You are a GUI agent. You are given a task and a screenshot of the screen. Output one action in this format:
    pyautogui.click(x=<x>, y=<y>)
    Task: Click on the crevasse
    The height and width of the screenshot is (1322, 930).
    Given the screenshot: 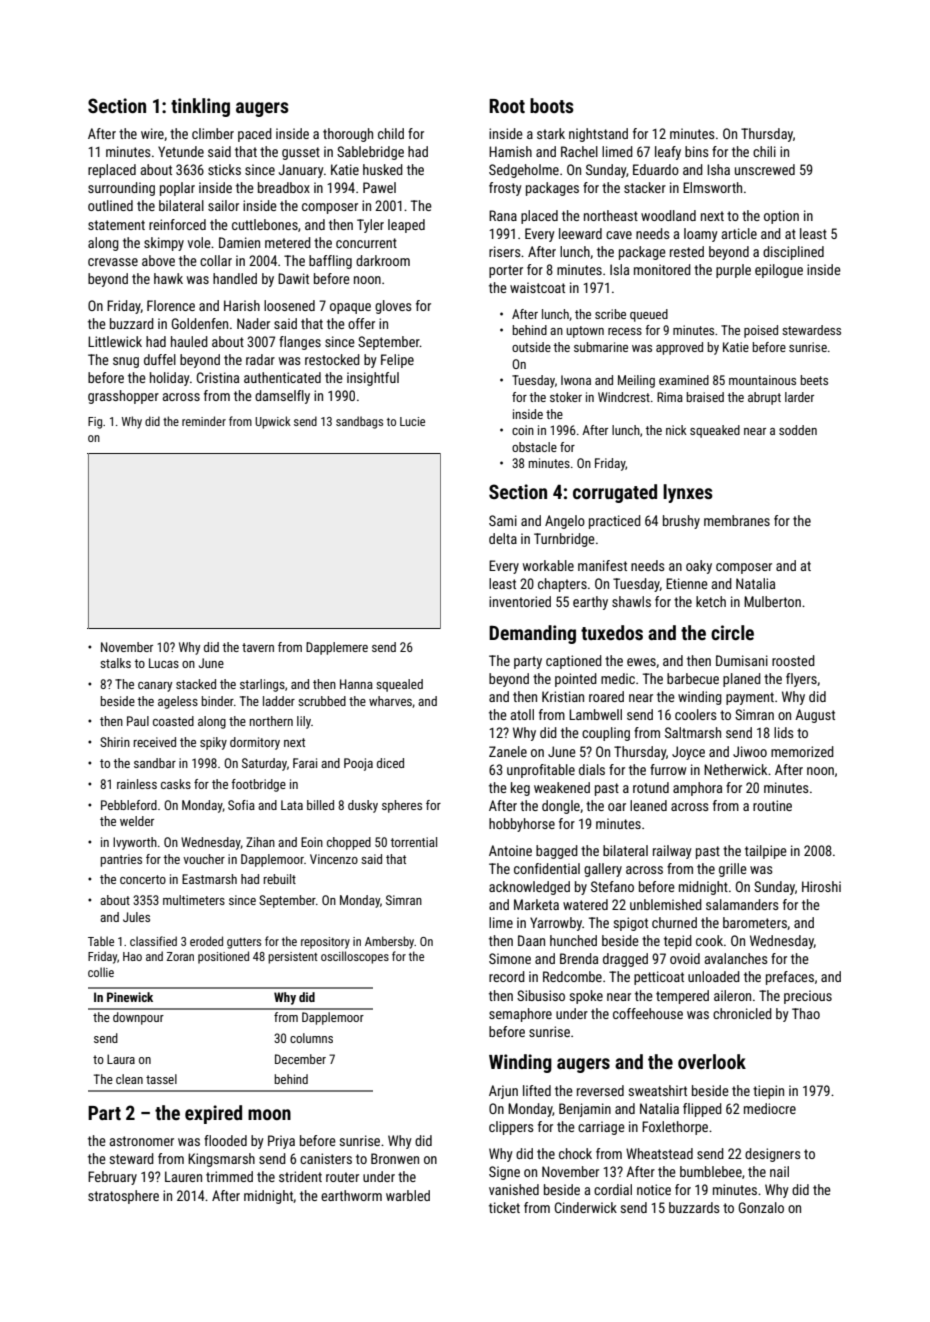 What is the action you would take?
    pyautogui.click(x=113, y=262)
